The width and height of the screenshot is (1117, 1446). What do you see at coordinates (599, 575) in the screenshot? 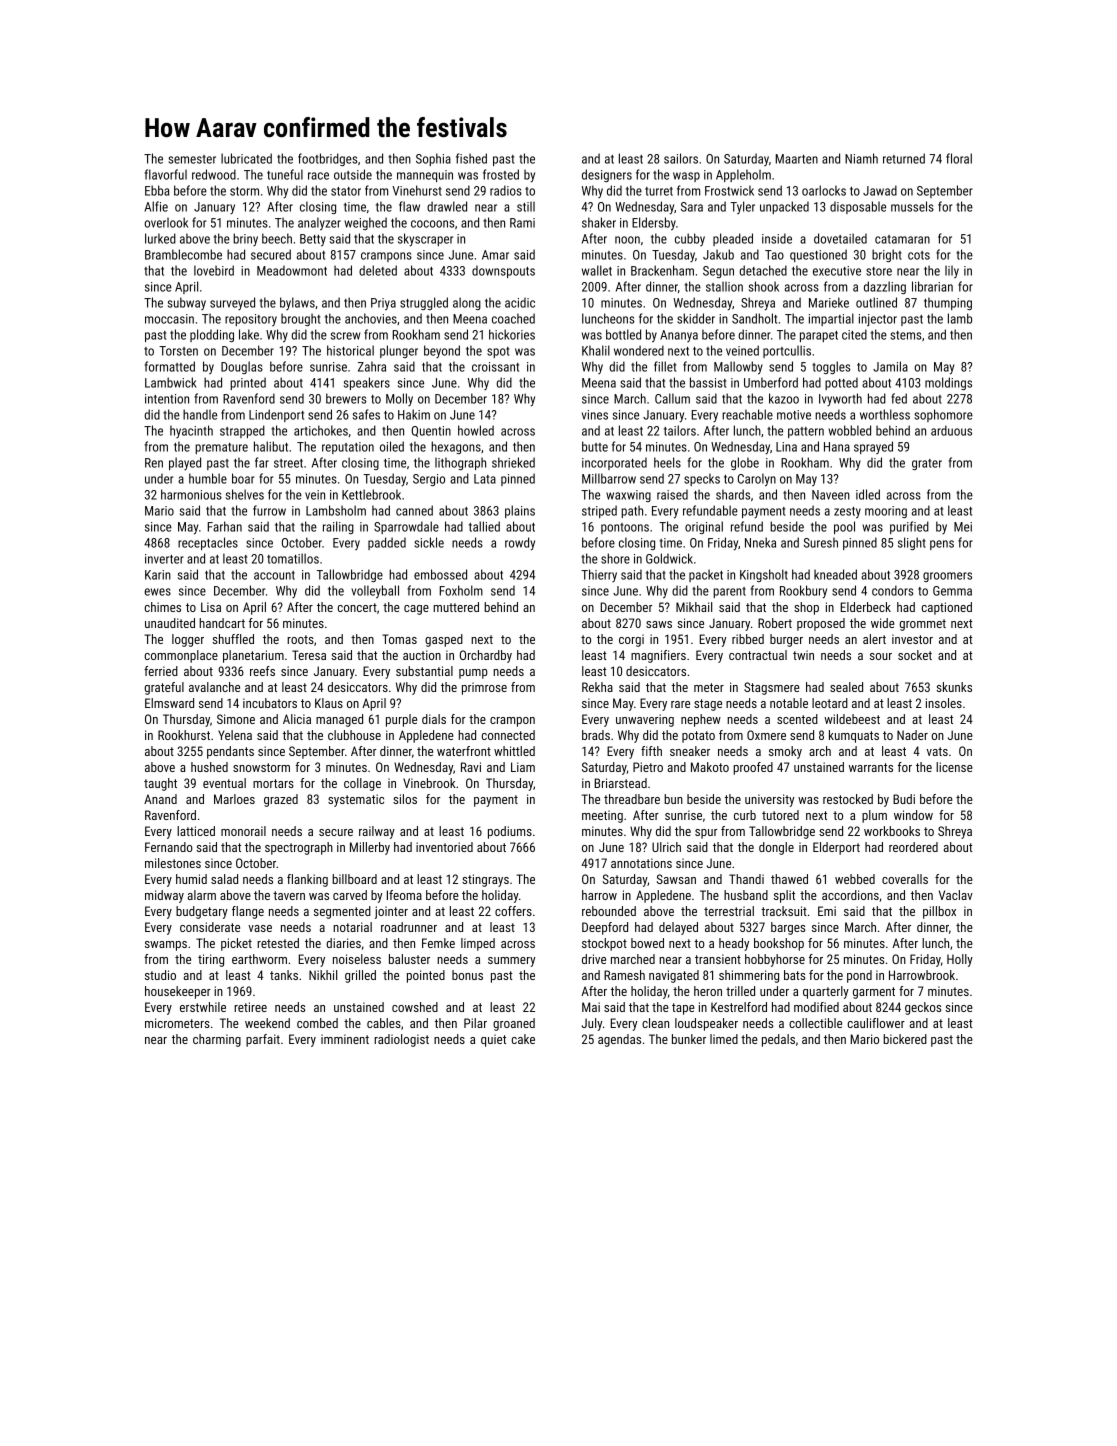
I see `Thierry` at bounding box center [599, 575].
